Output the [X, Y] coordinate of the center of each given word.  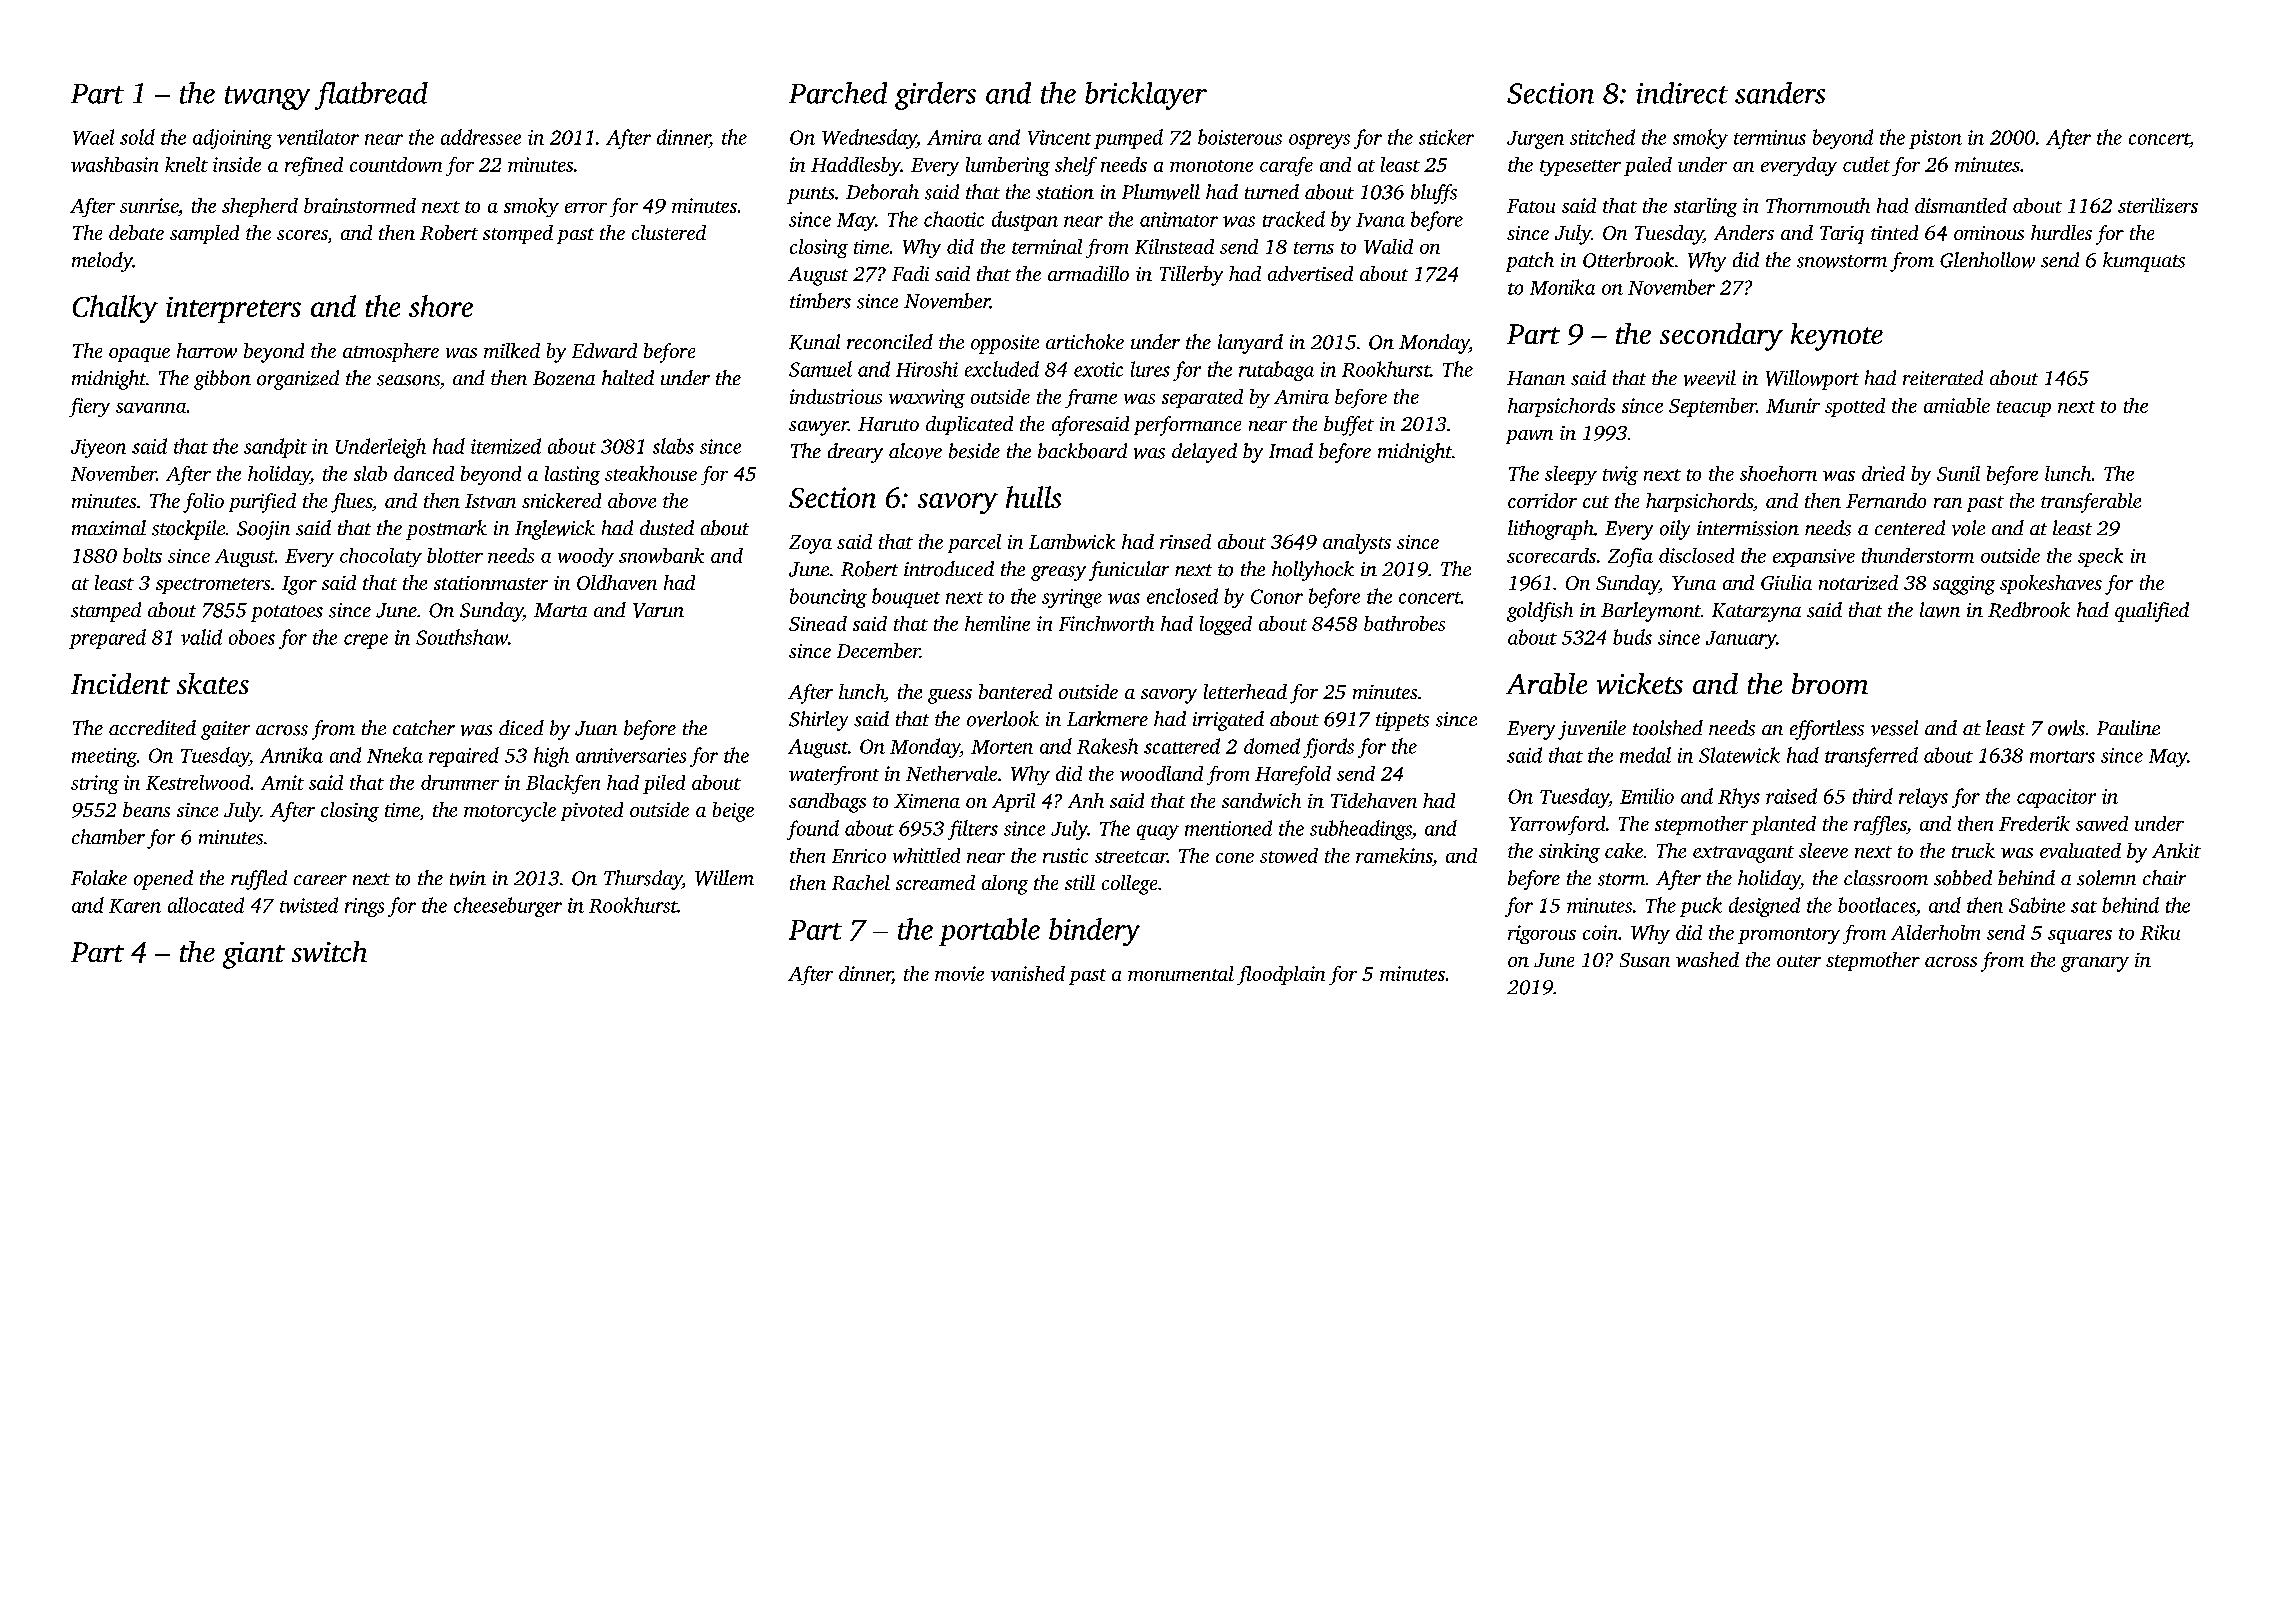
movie [959, 973]
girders [935, 96]
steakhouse [651, 473]
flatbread [371, 96]
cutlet [1866, 164]
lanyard [1250, 344]
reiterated [1943, 377]
